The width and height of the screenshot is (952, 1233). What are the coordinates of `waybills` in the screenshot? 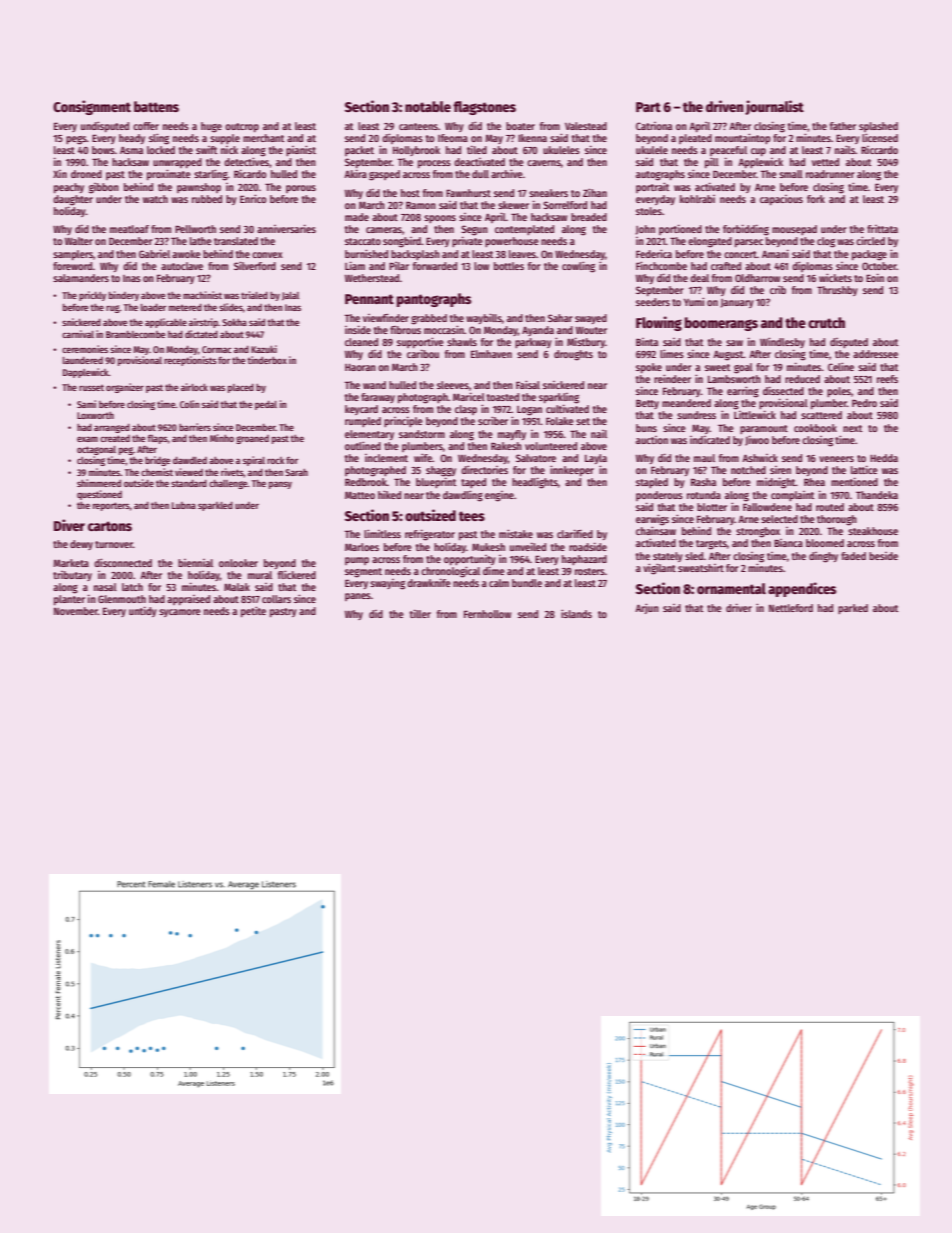 It's located at (484, 318).
